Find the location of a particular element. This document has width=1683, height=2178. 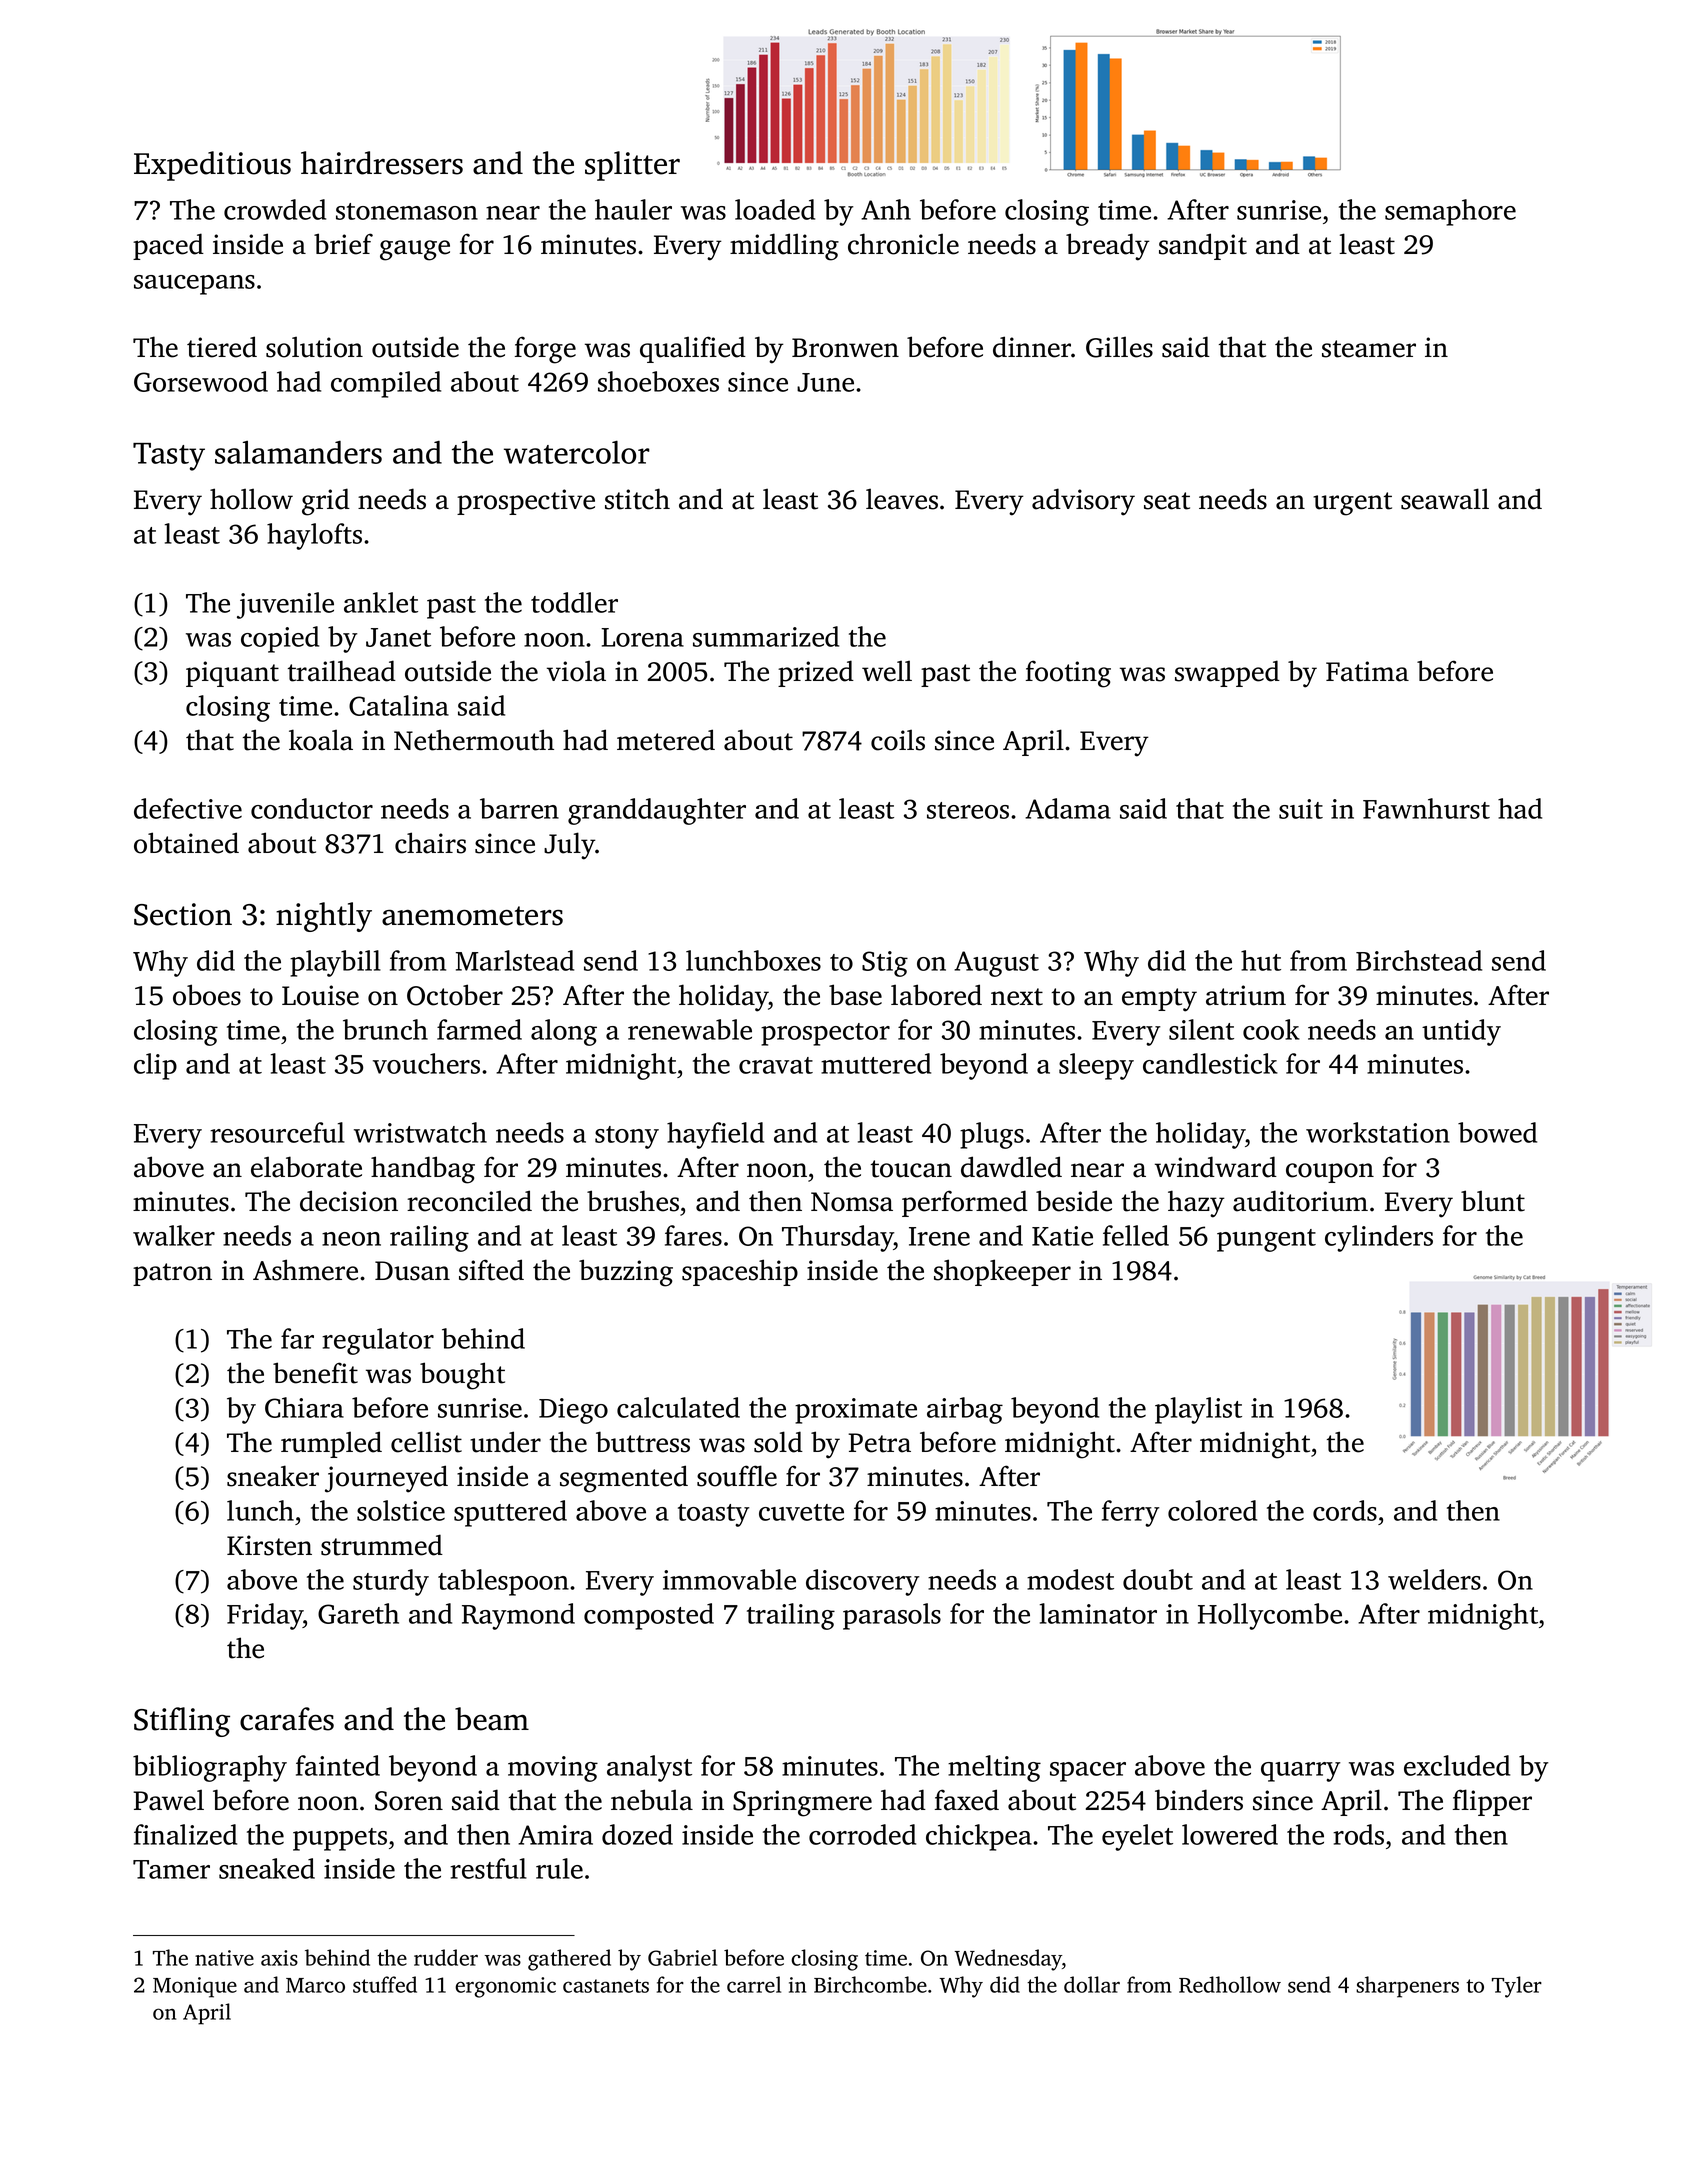

Expeditious is located at coordinates (212, 166).
